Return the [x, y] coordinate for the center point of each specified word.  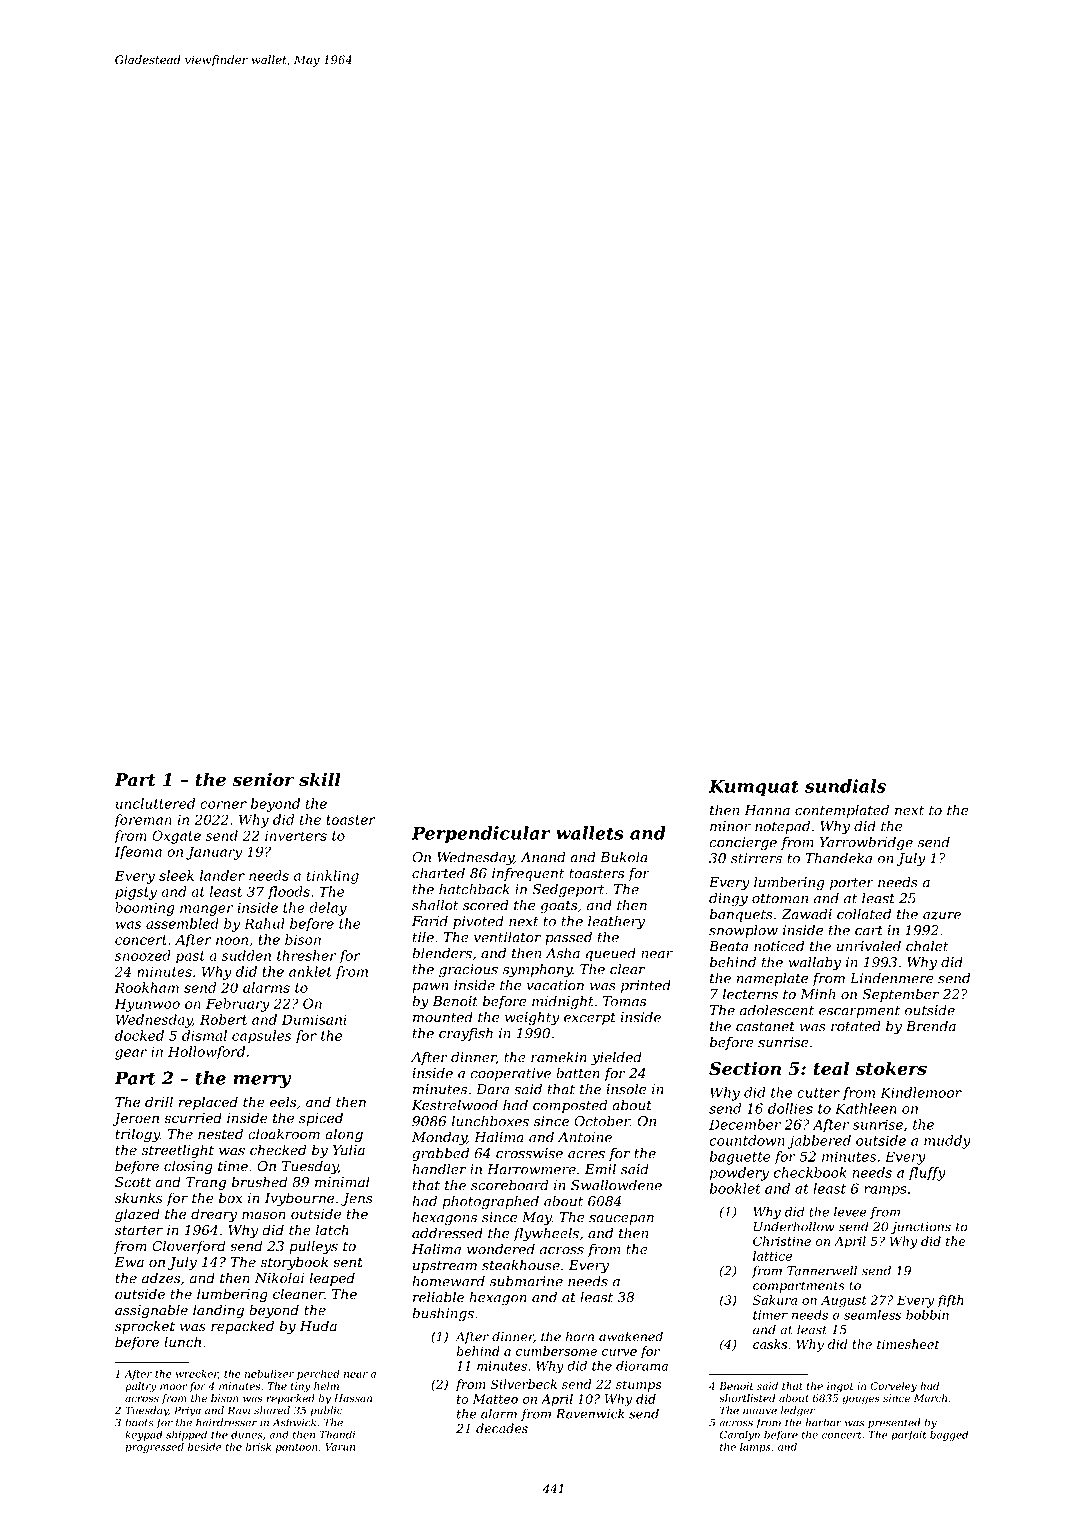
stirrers [756, 858]
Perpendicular [481, 834]
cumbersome [556, 1351]
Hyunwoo [147, 1005]
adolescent [777, 1010]
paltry [141, 1387]
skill [320, 779]
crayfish [466, 1034]
